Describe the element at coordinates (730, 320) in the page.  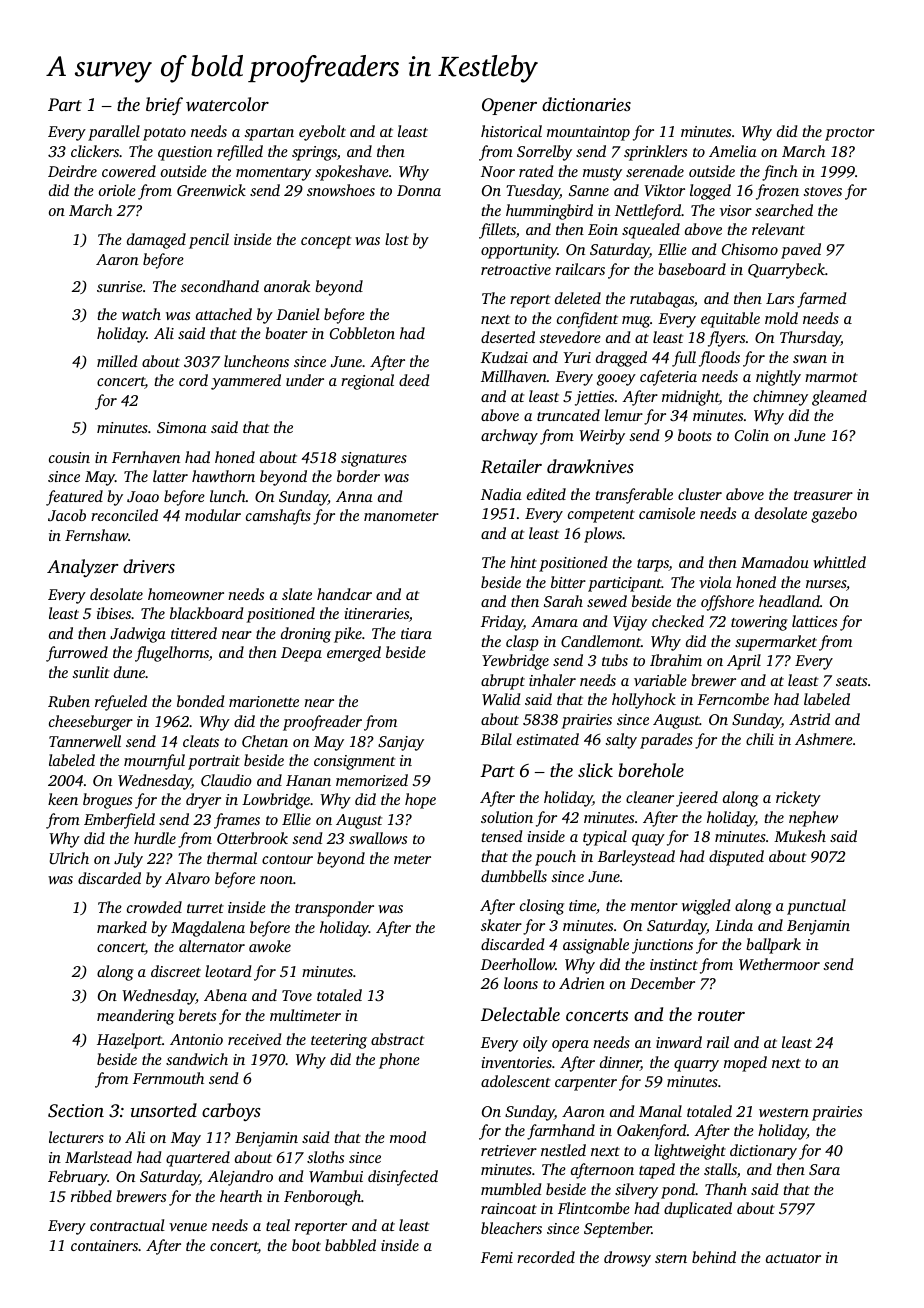
I see `equitable` at that location.
